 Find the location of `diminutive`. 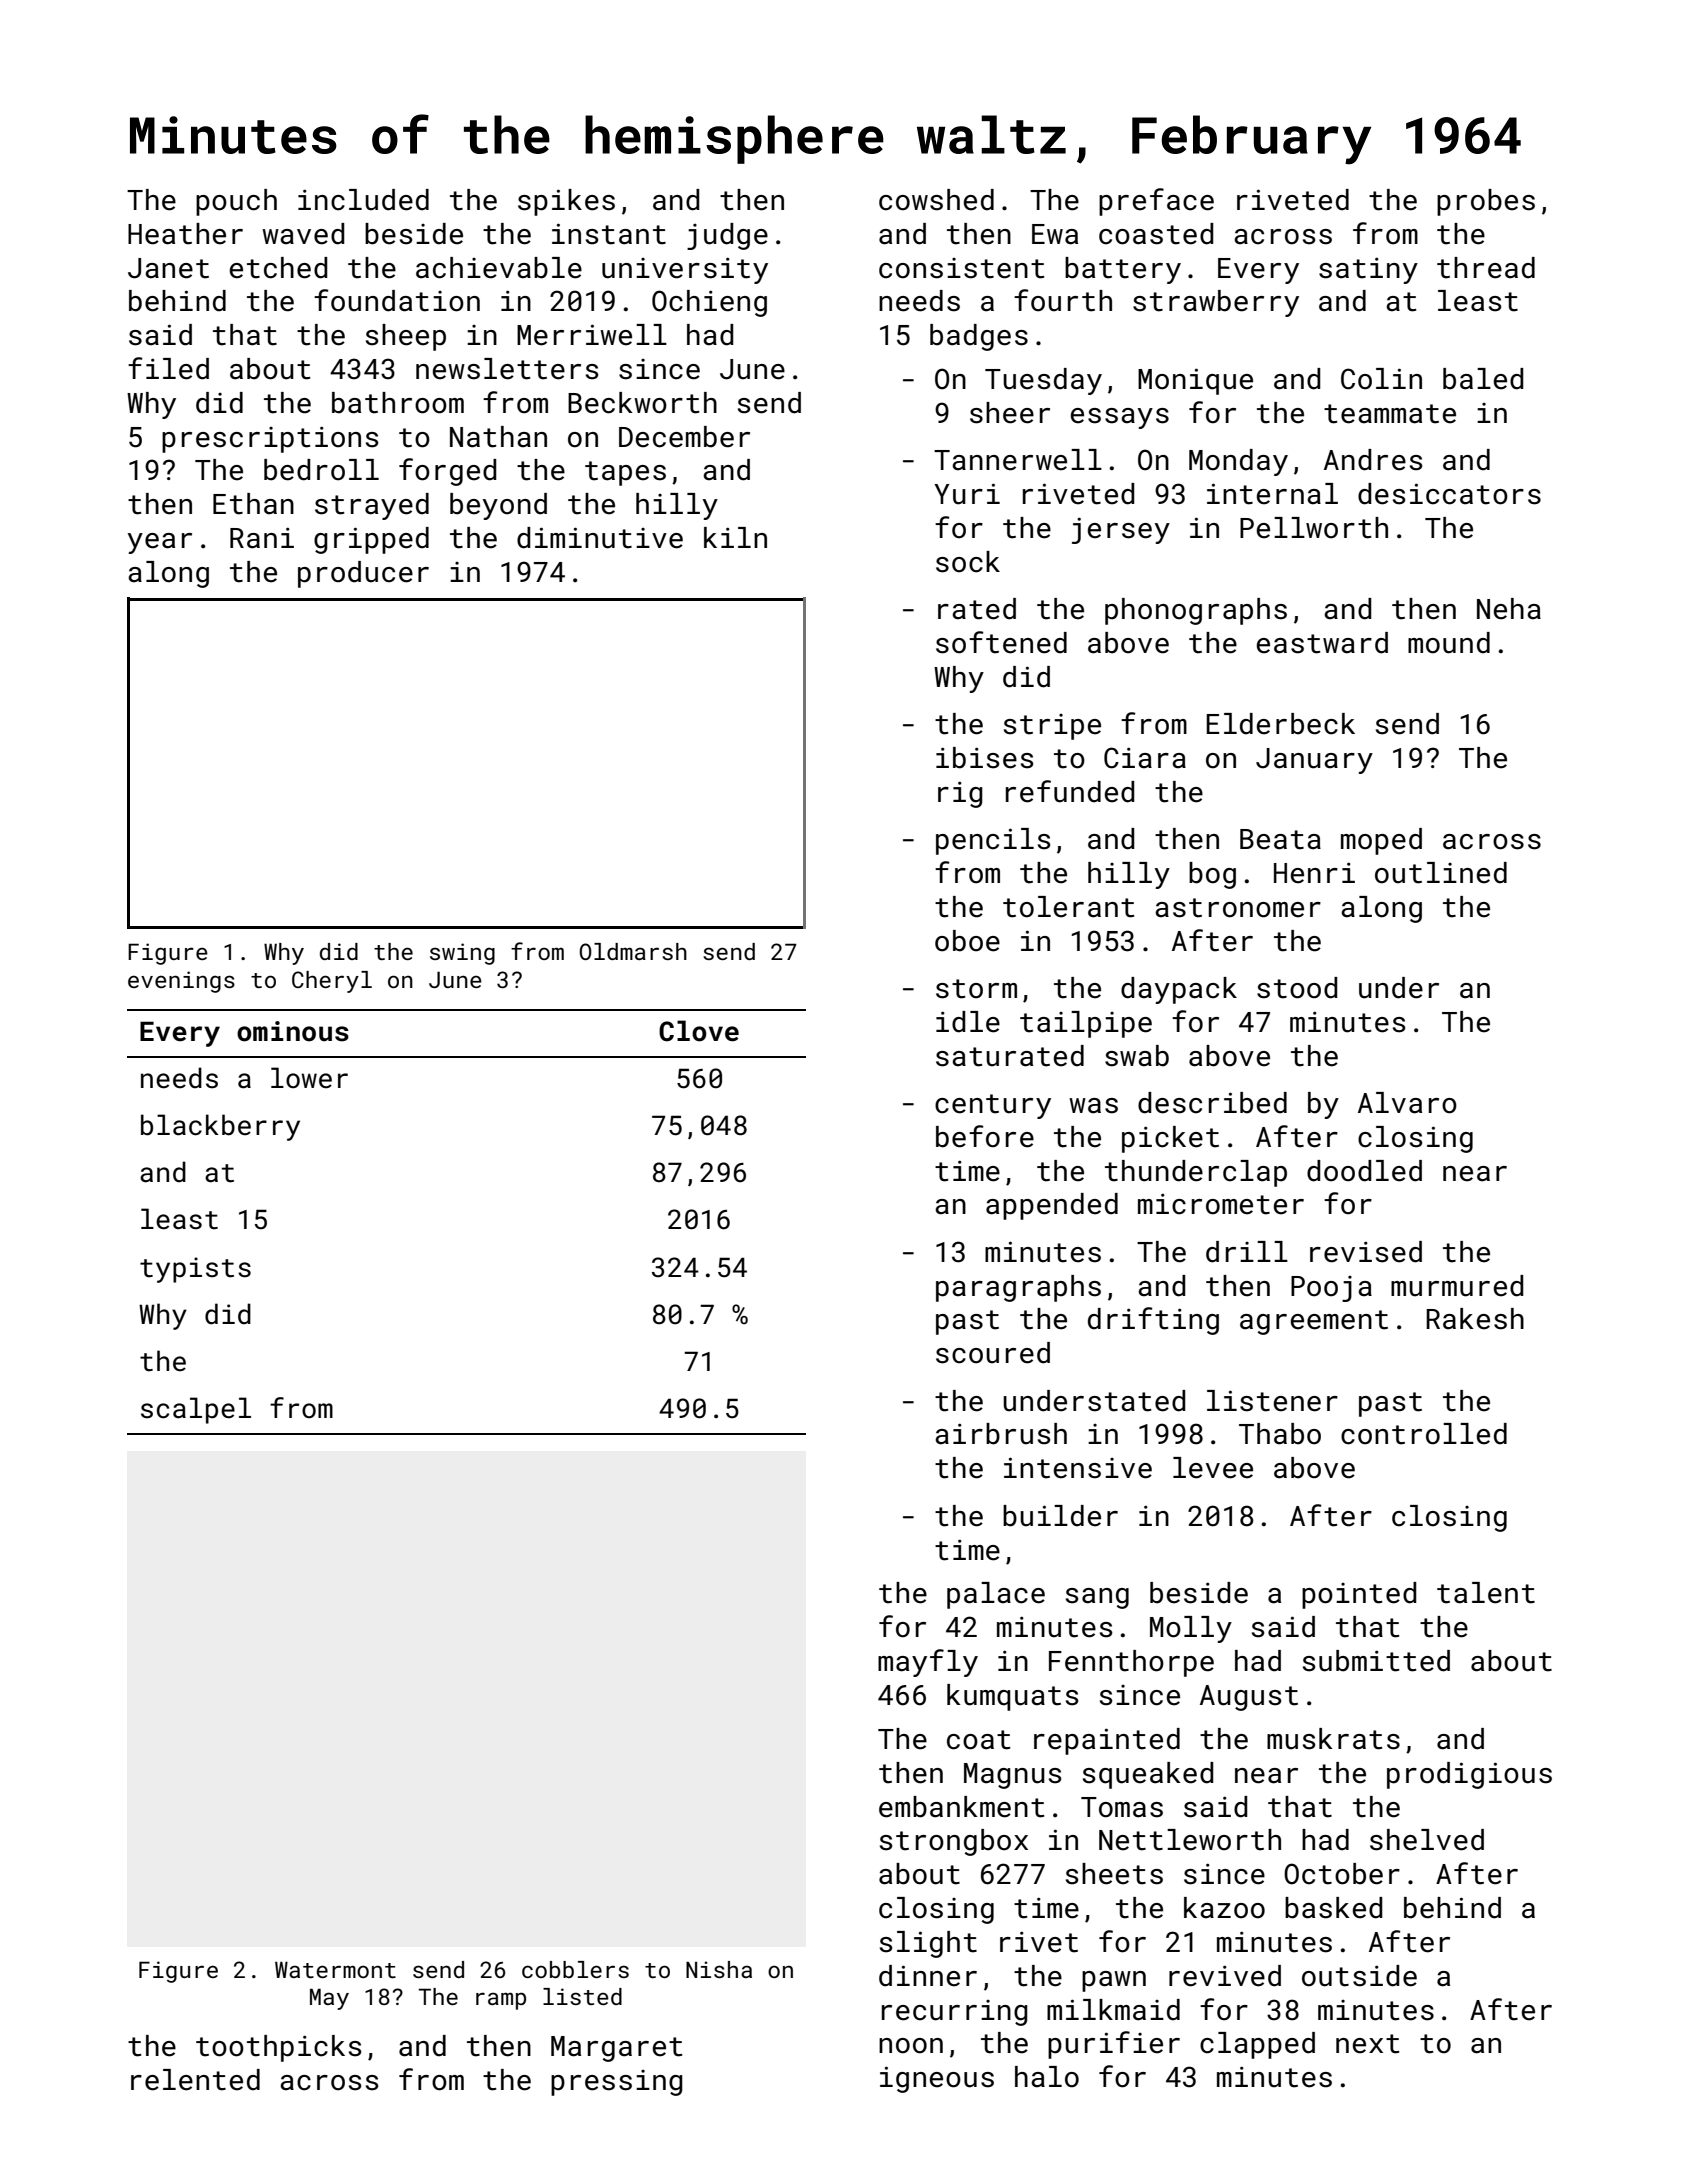

diminutive is located at coordinates (600, 538).
